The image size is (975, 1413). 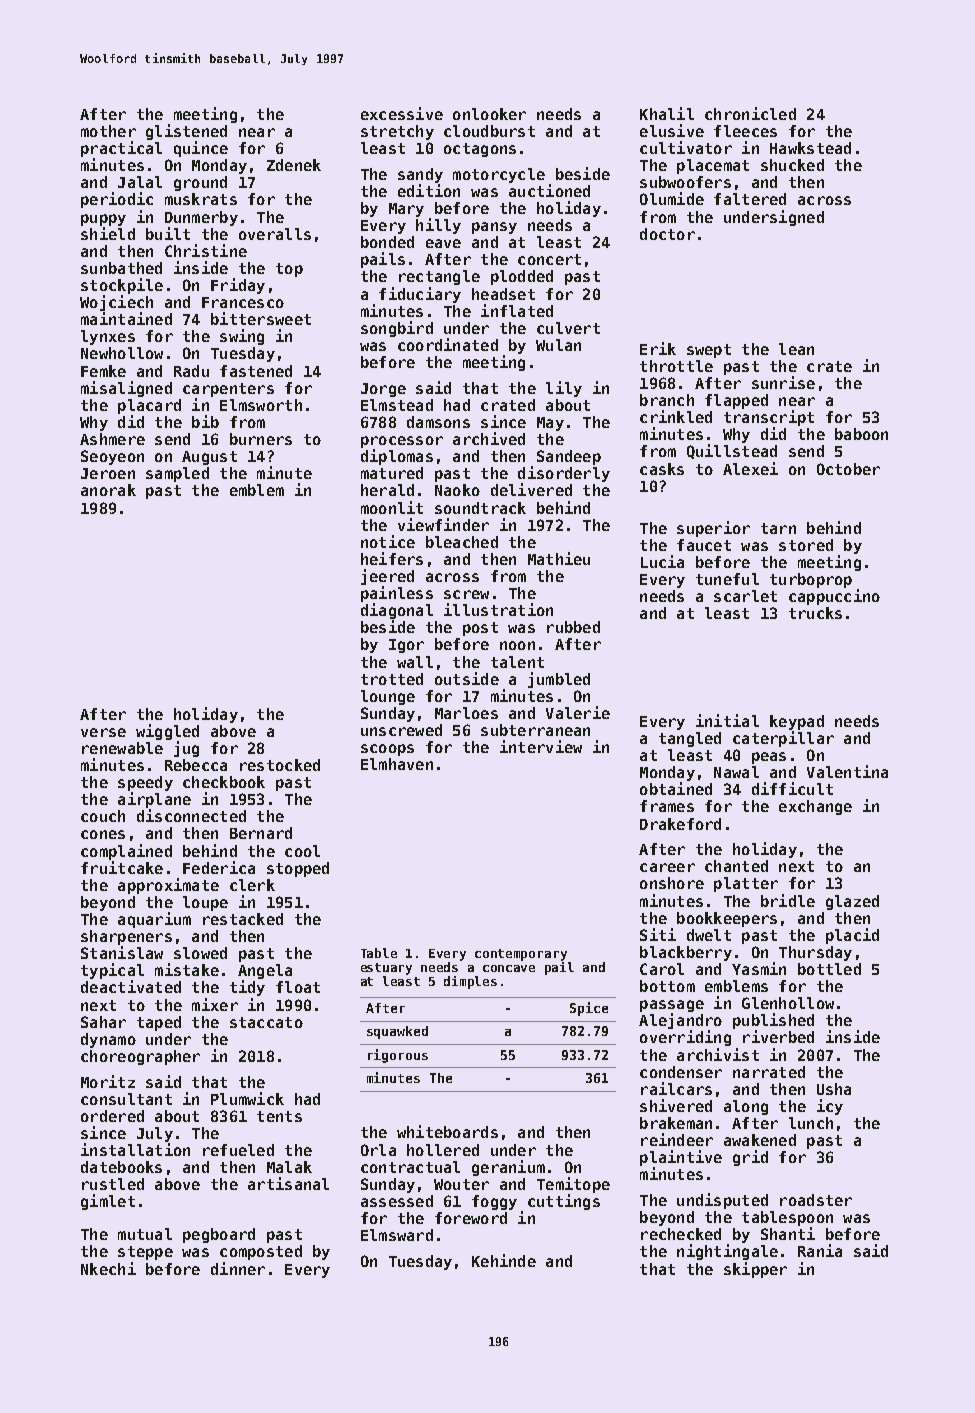 What do you see at coordinates (778, 1036) in the image?
I see `riverbed` at bounding box center [778, 1036].
